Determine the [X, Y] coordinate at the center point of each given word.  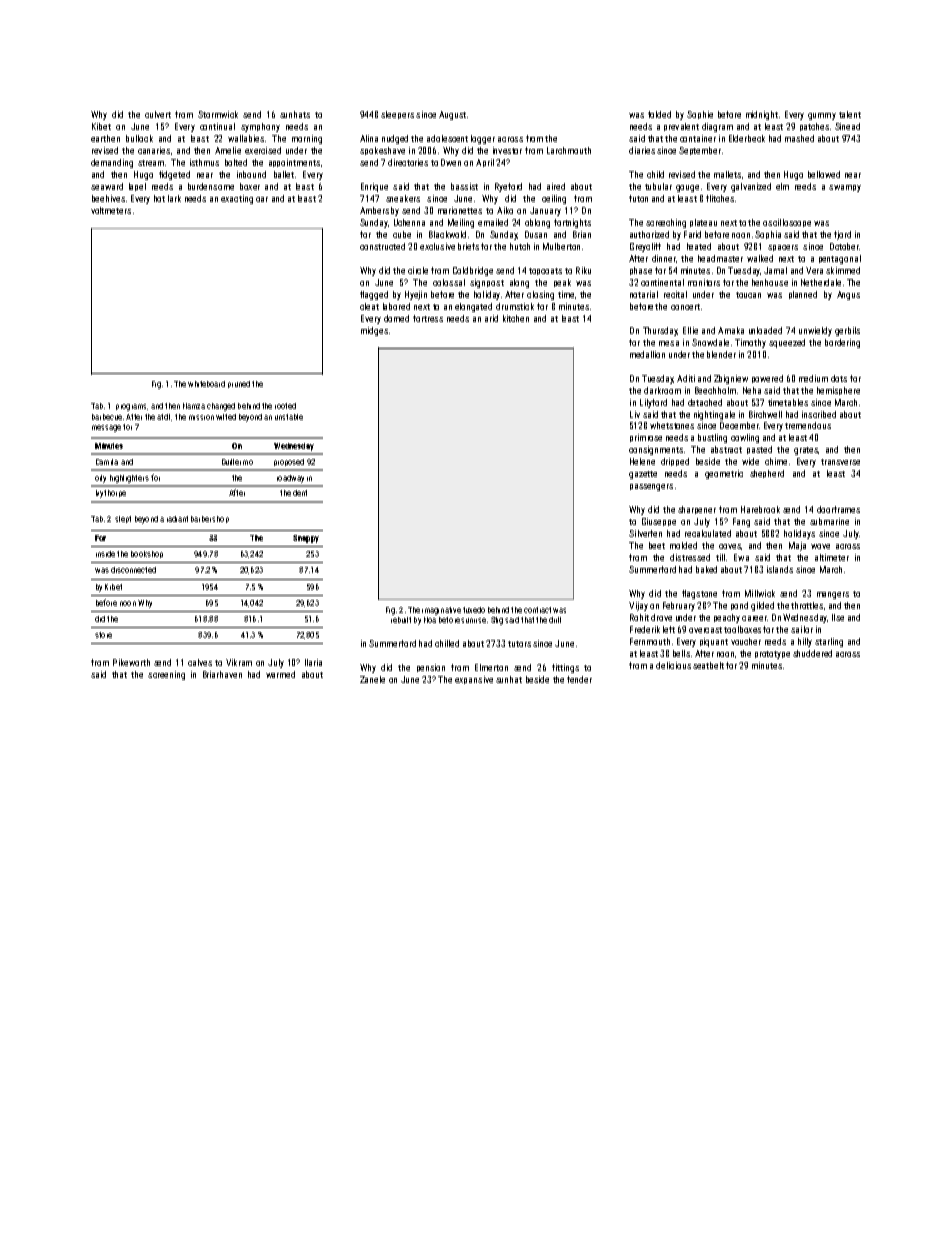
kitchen [516, 318]
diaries [642, 150]
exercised [263, 150]
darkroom [662, 390]
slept [123, 519]
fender [579, 679]
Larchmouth [569, 150]
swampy [845, 188]
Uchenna [409, 222]
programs [131, 407]
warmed [280, 674]
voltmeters [111, 210]
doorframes [838, 509]
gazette [643, 475]
